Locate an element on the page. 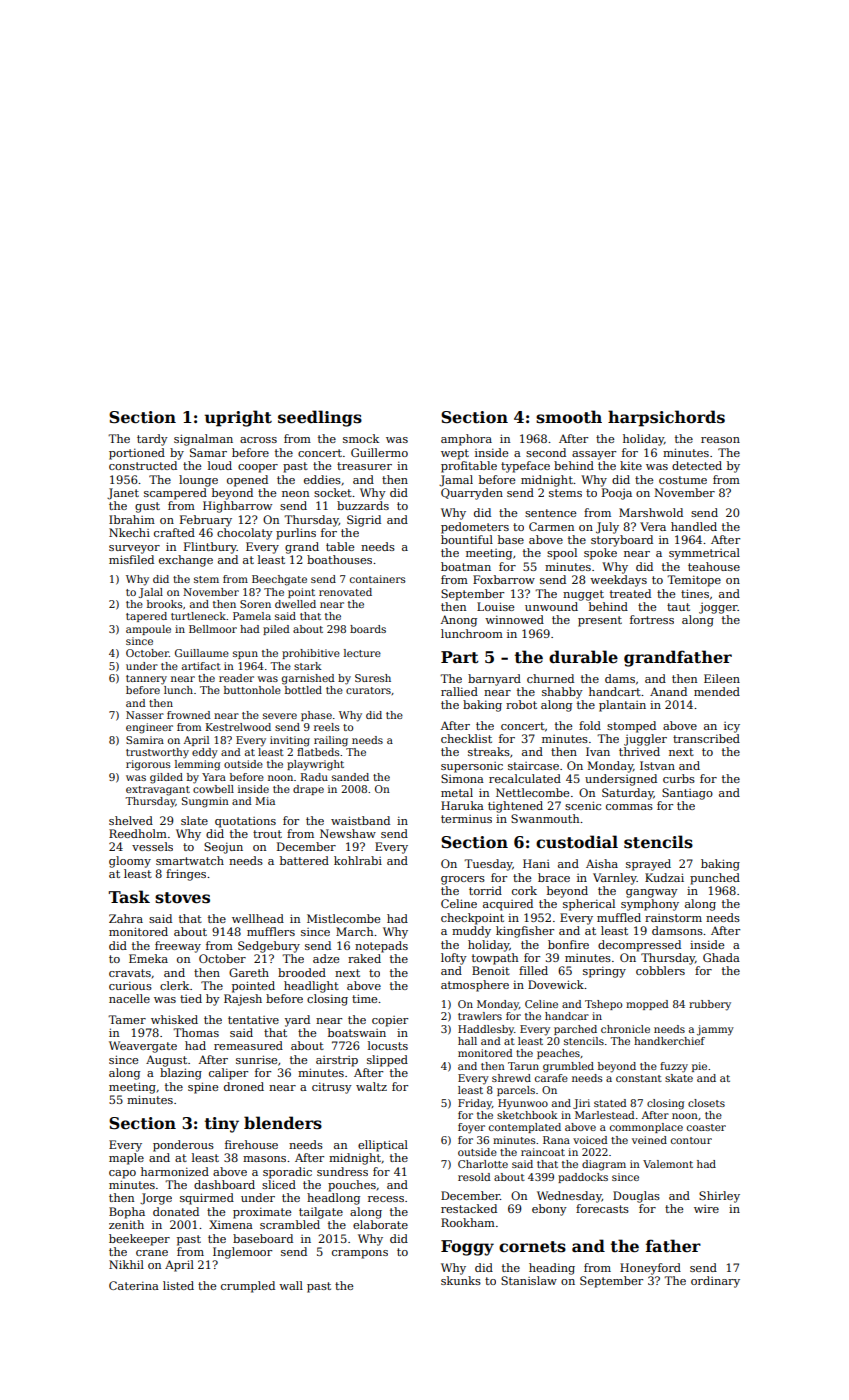 The width and height of the document is (849, 1400). inviting is located at coordinates (290, 741).
